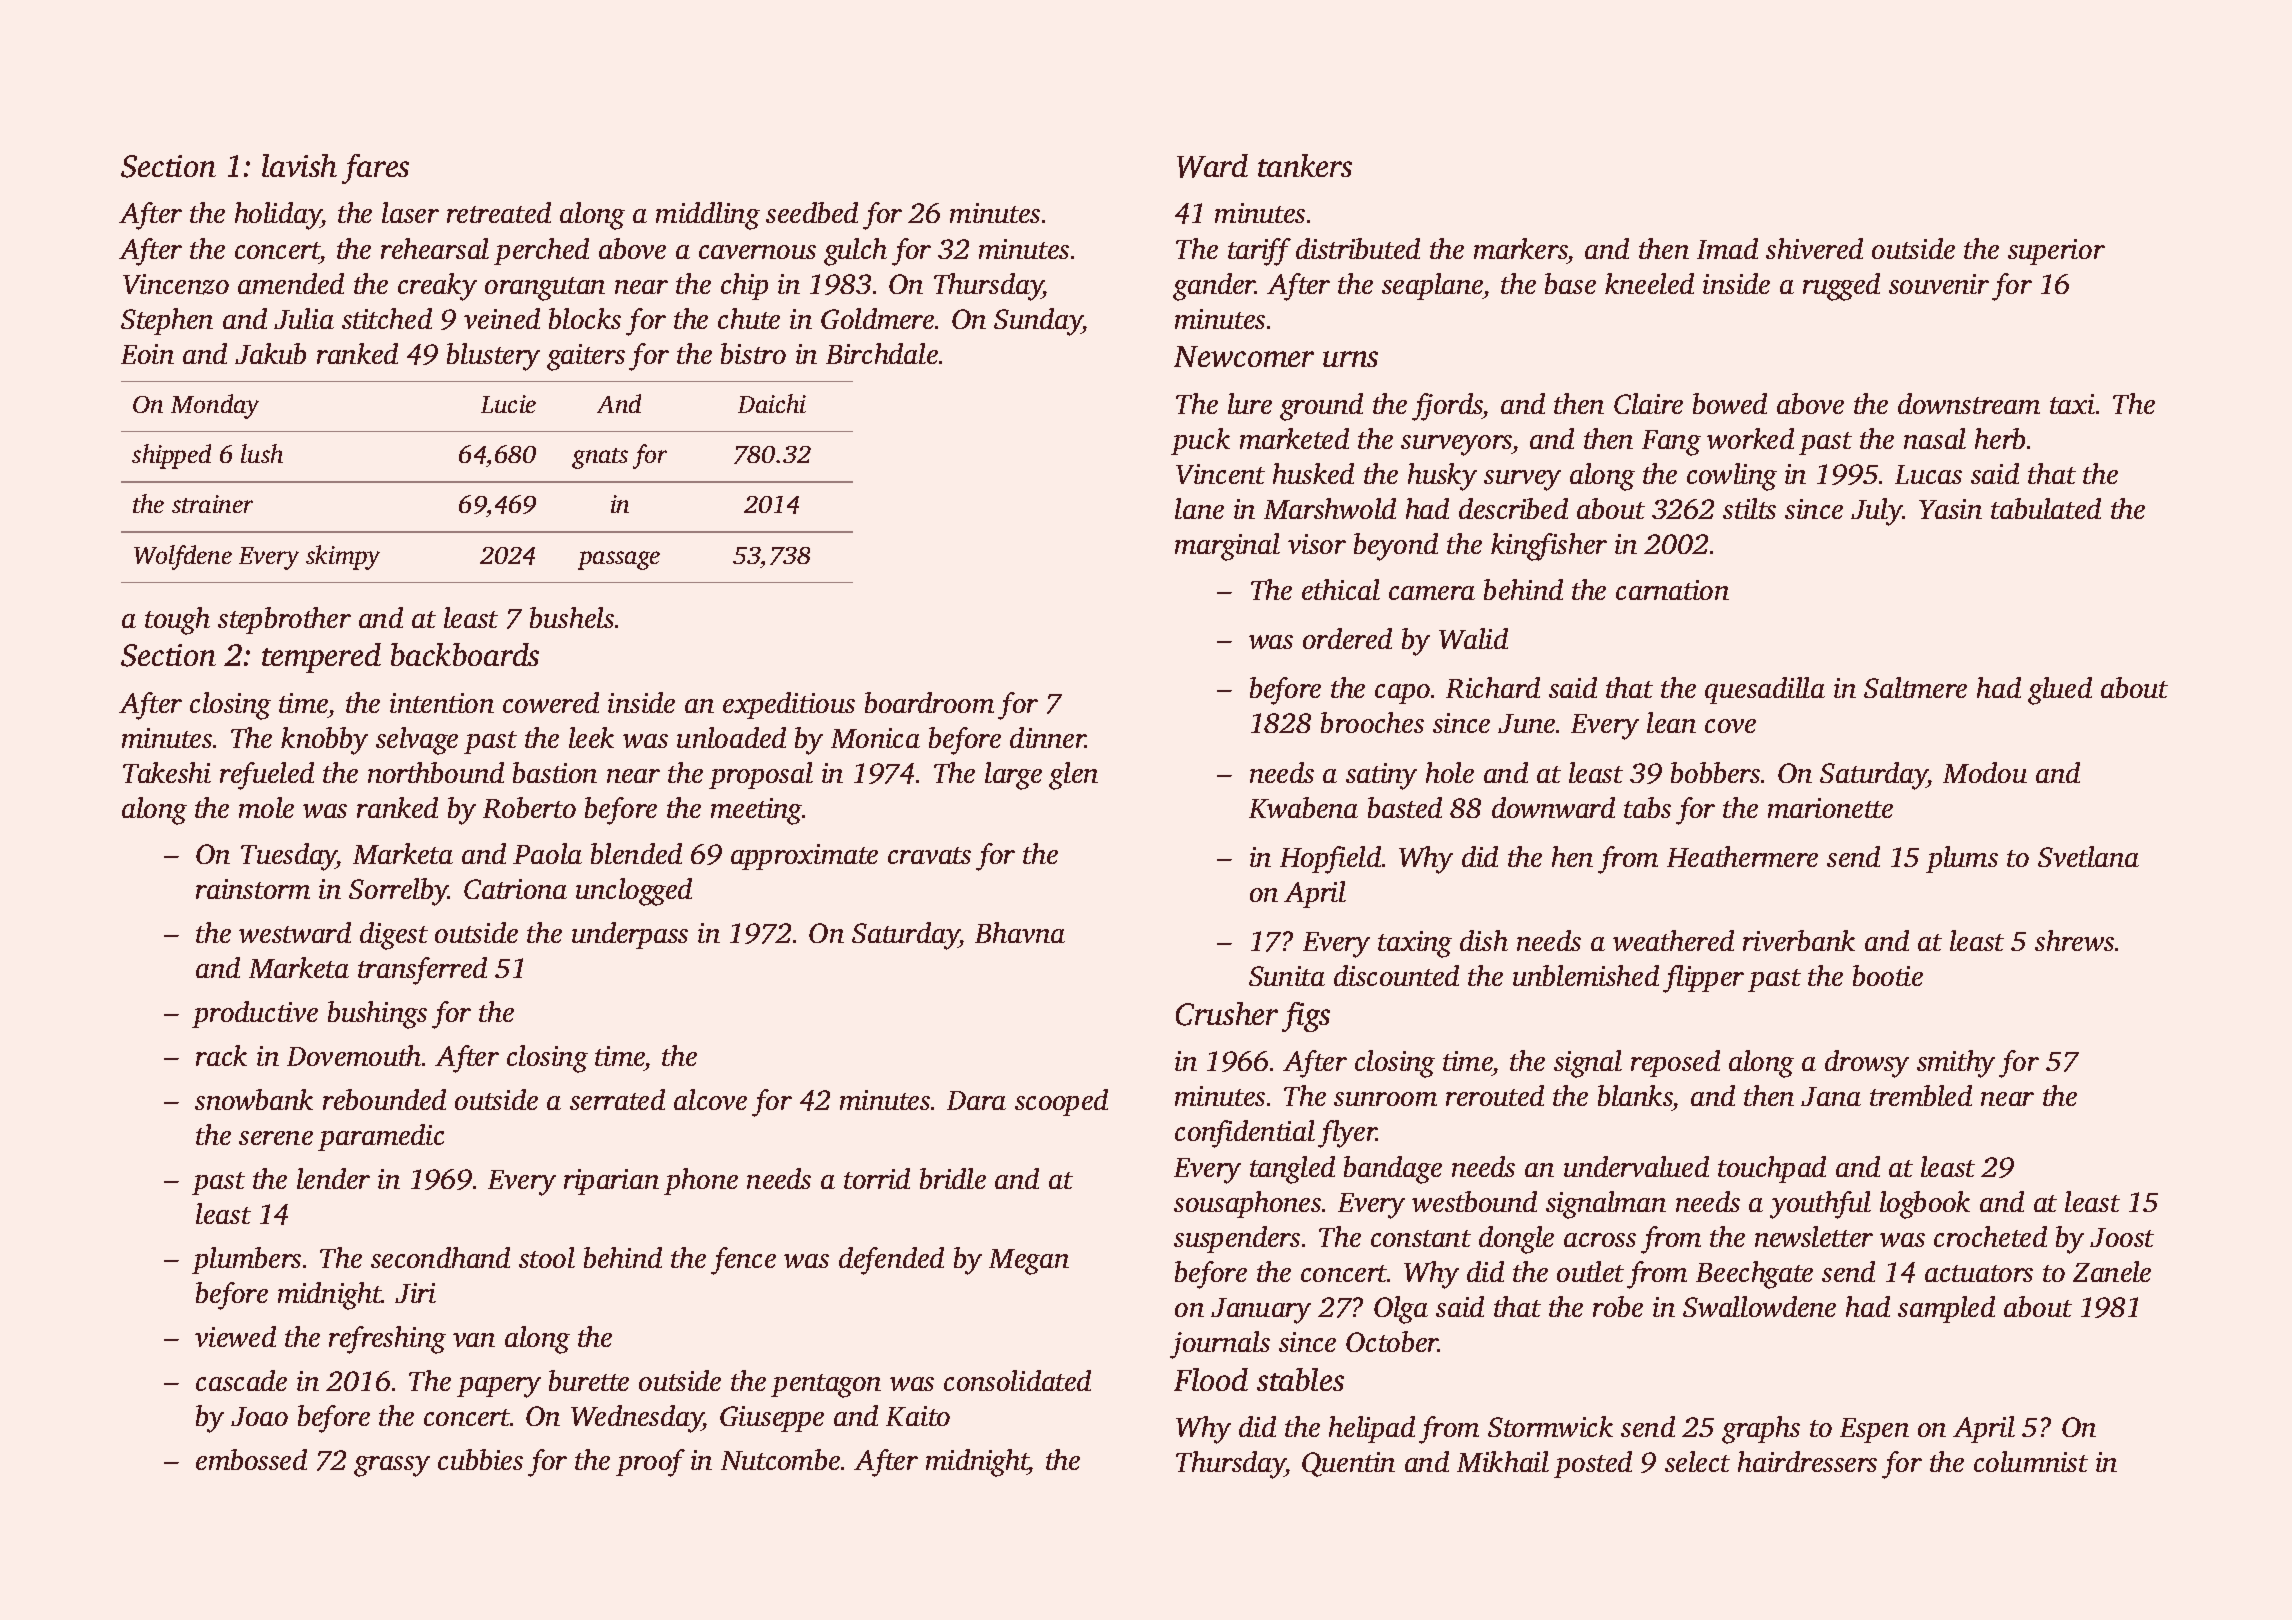 This screenshot has height=1620, width=2292. What do you see at coordinates (278, 216) in the screenshot?
I see `holiday` at bounding box center [278, 216].
